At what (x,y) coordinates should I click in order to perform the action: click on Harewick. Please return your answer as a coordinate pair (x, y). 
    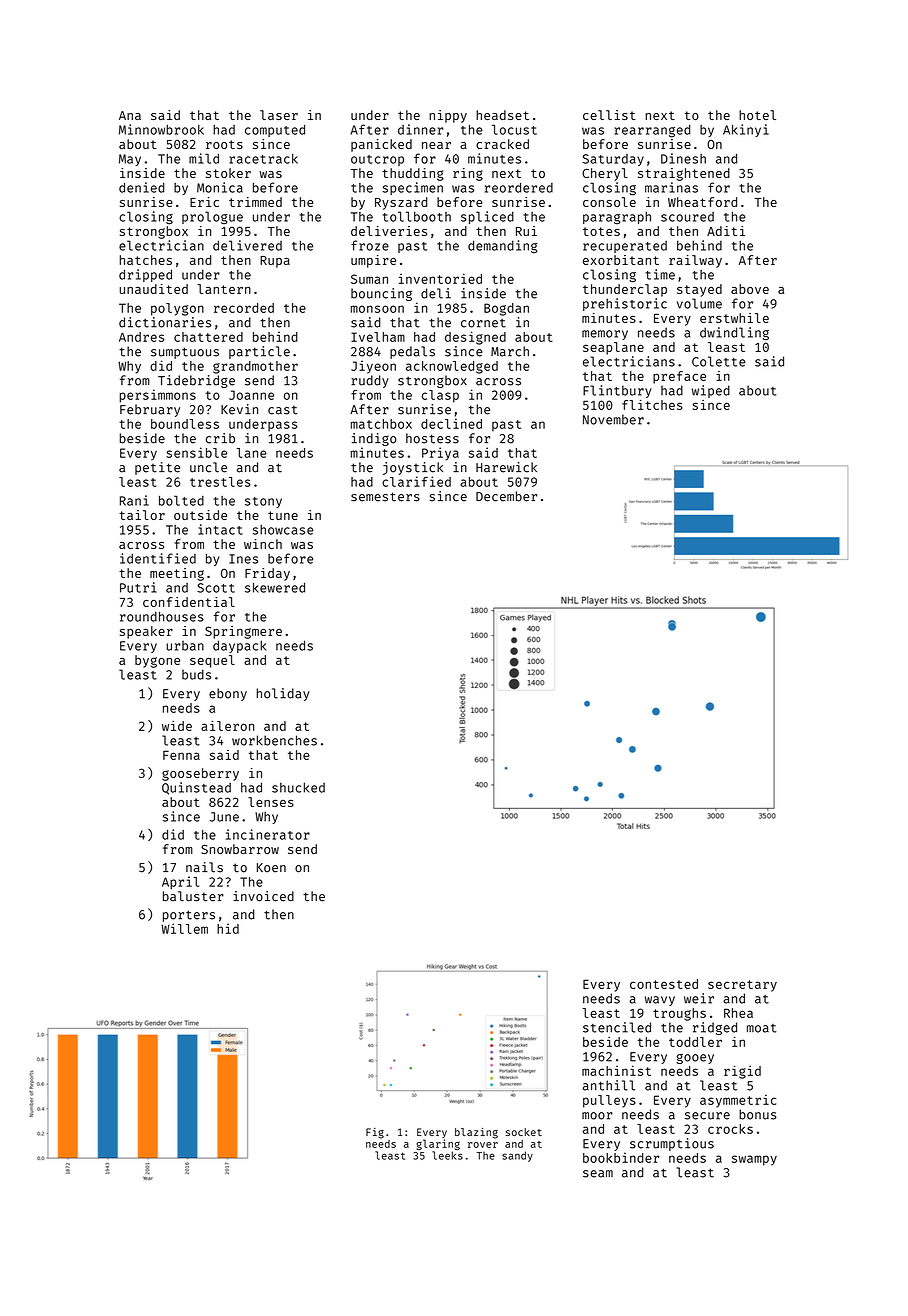
    Looking at the image, I should click on (506, 467).
